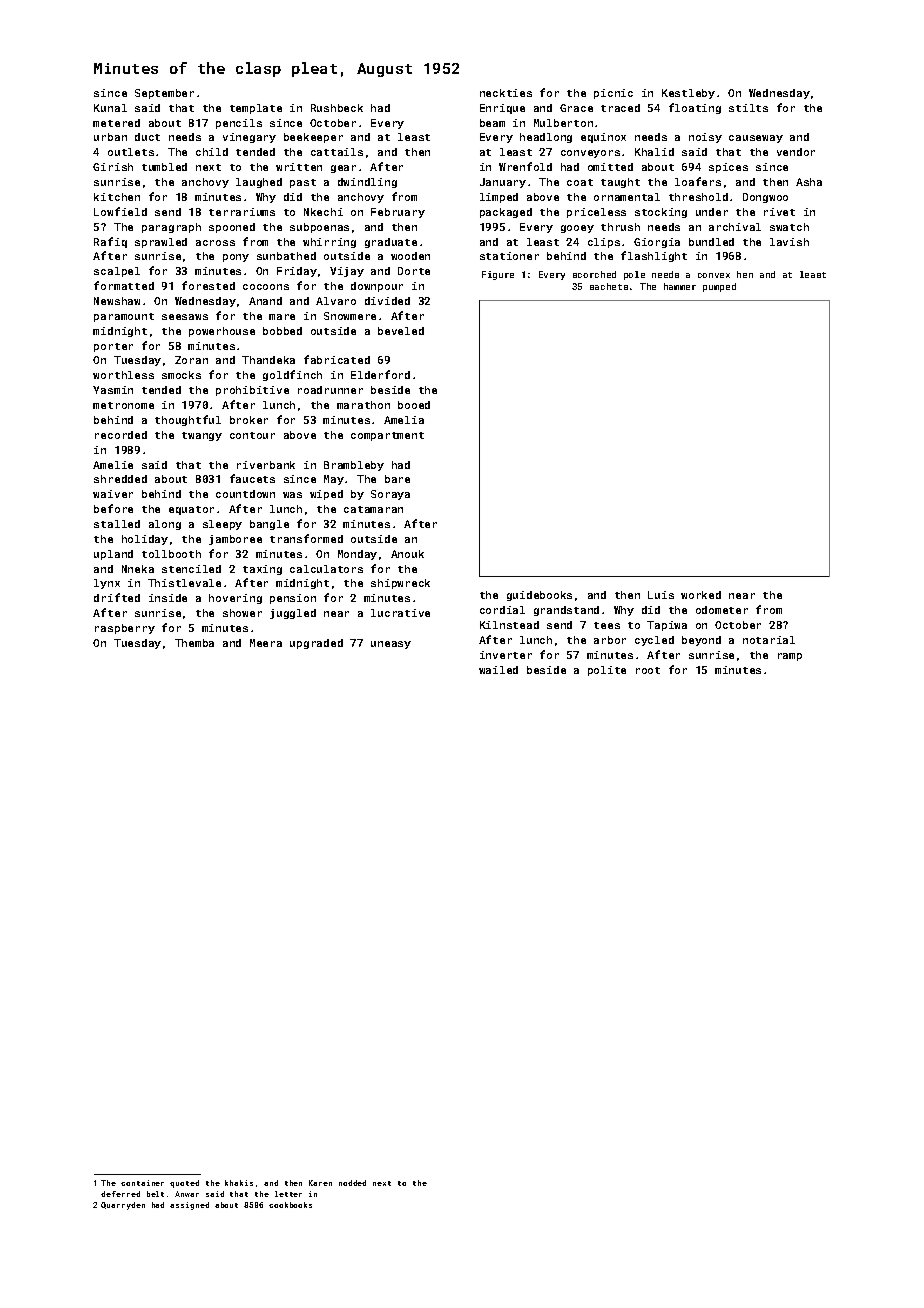 Image resolution: width=924 pixels, height=1308 pixels. Describe the element at coordinates (391, 645) in the screenshot. I see `uneasy` at that location.
